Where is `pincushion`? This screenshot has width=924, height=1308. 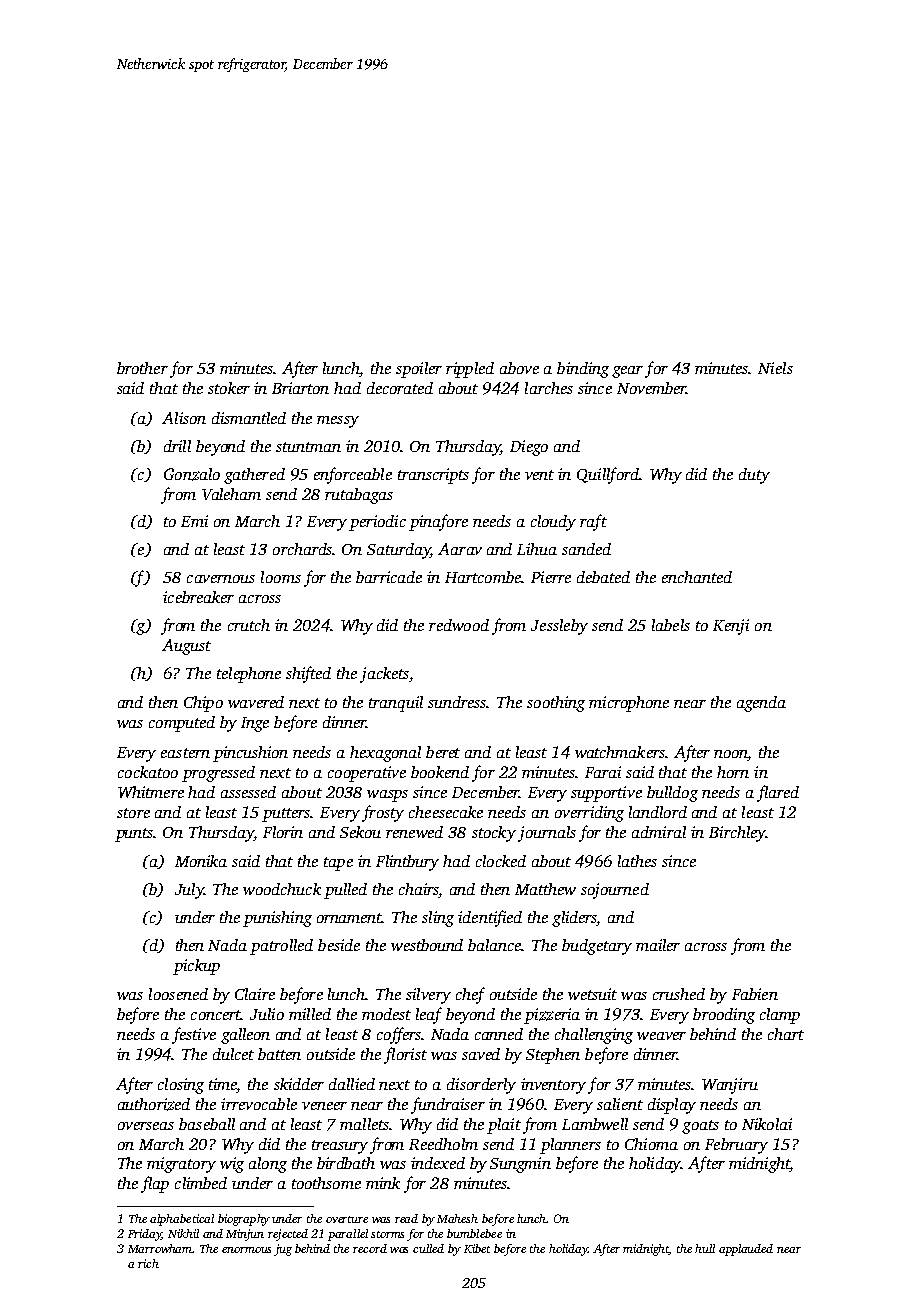
pincushion is located at coordinates (250, 754).
